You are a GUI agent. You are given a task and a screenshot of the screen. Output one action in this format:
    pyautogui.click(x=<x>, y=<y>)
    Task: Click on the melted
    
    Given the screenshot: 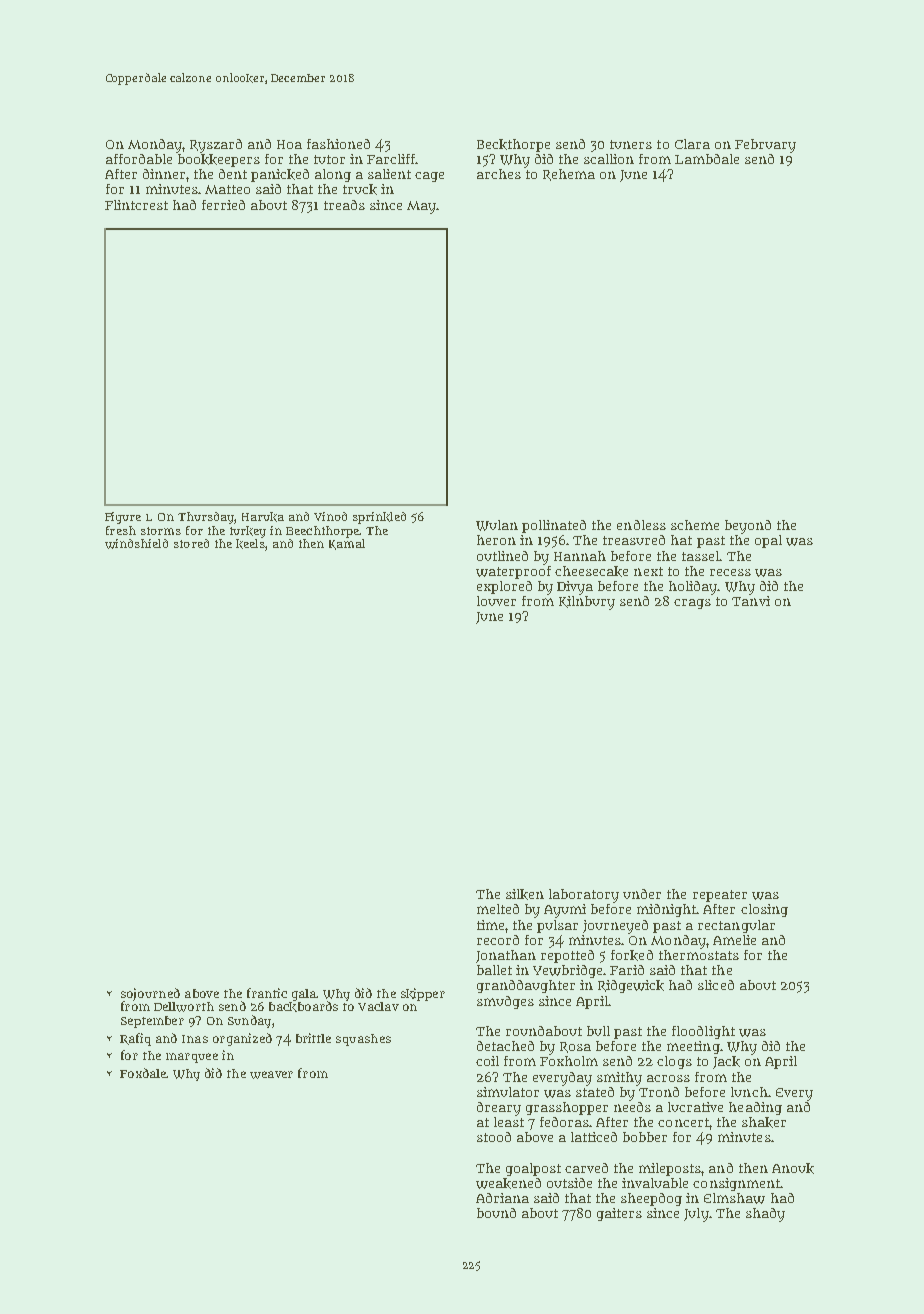 What is the action you would take?
    pyautogui.click(x=498, y=909)
